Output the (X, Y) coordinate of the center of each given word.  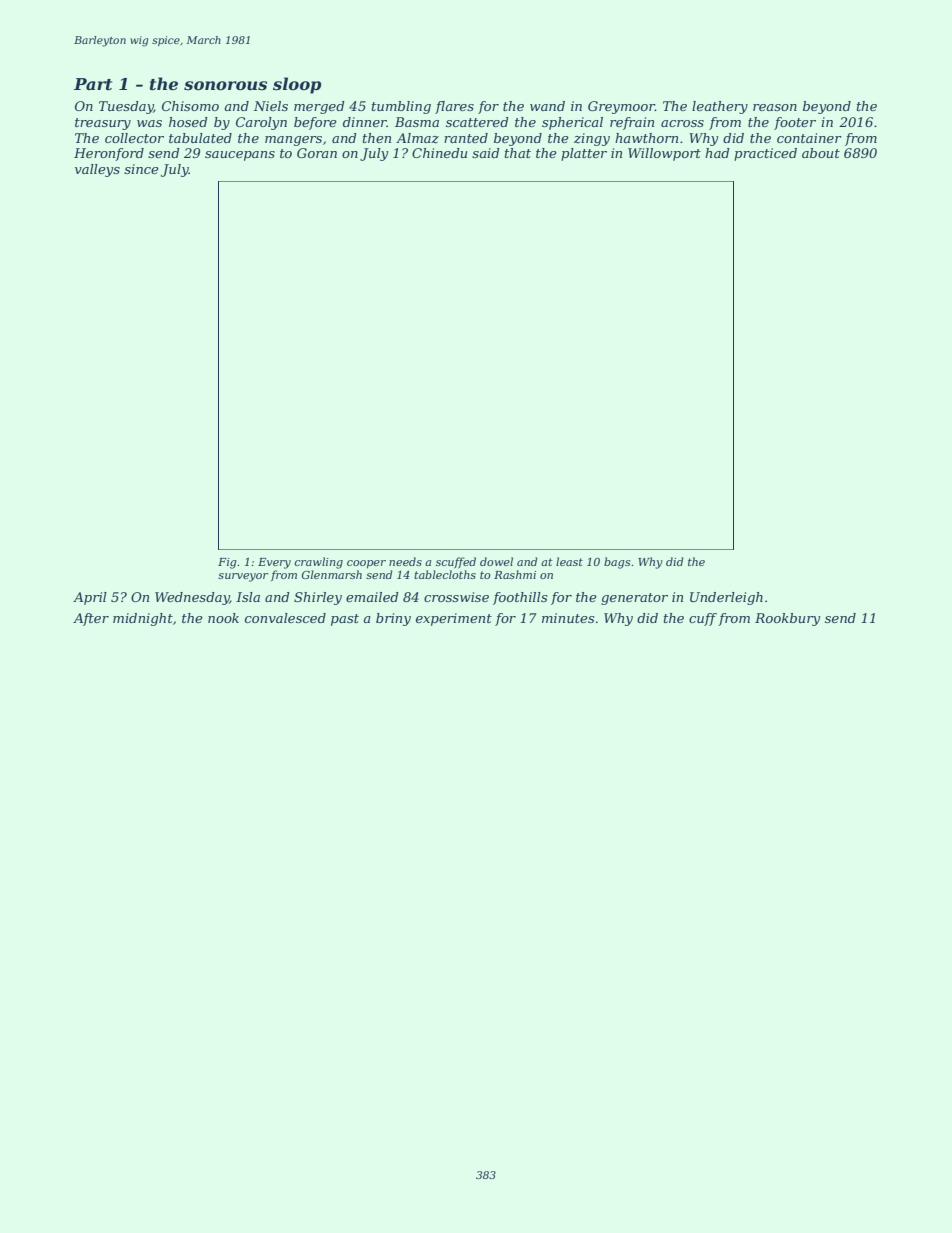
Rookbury (787, 619)
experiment (454, 619)
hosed (188, 122)
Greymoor (621, 107)
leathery (720, 107)
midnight (143, 619)
